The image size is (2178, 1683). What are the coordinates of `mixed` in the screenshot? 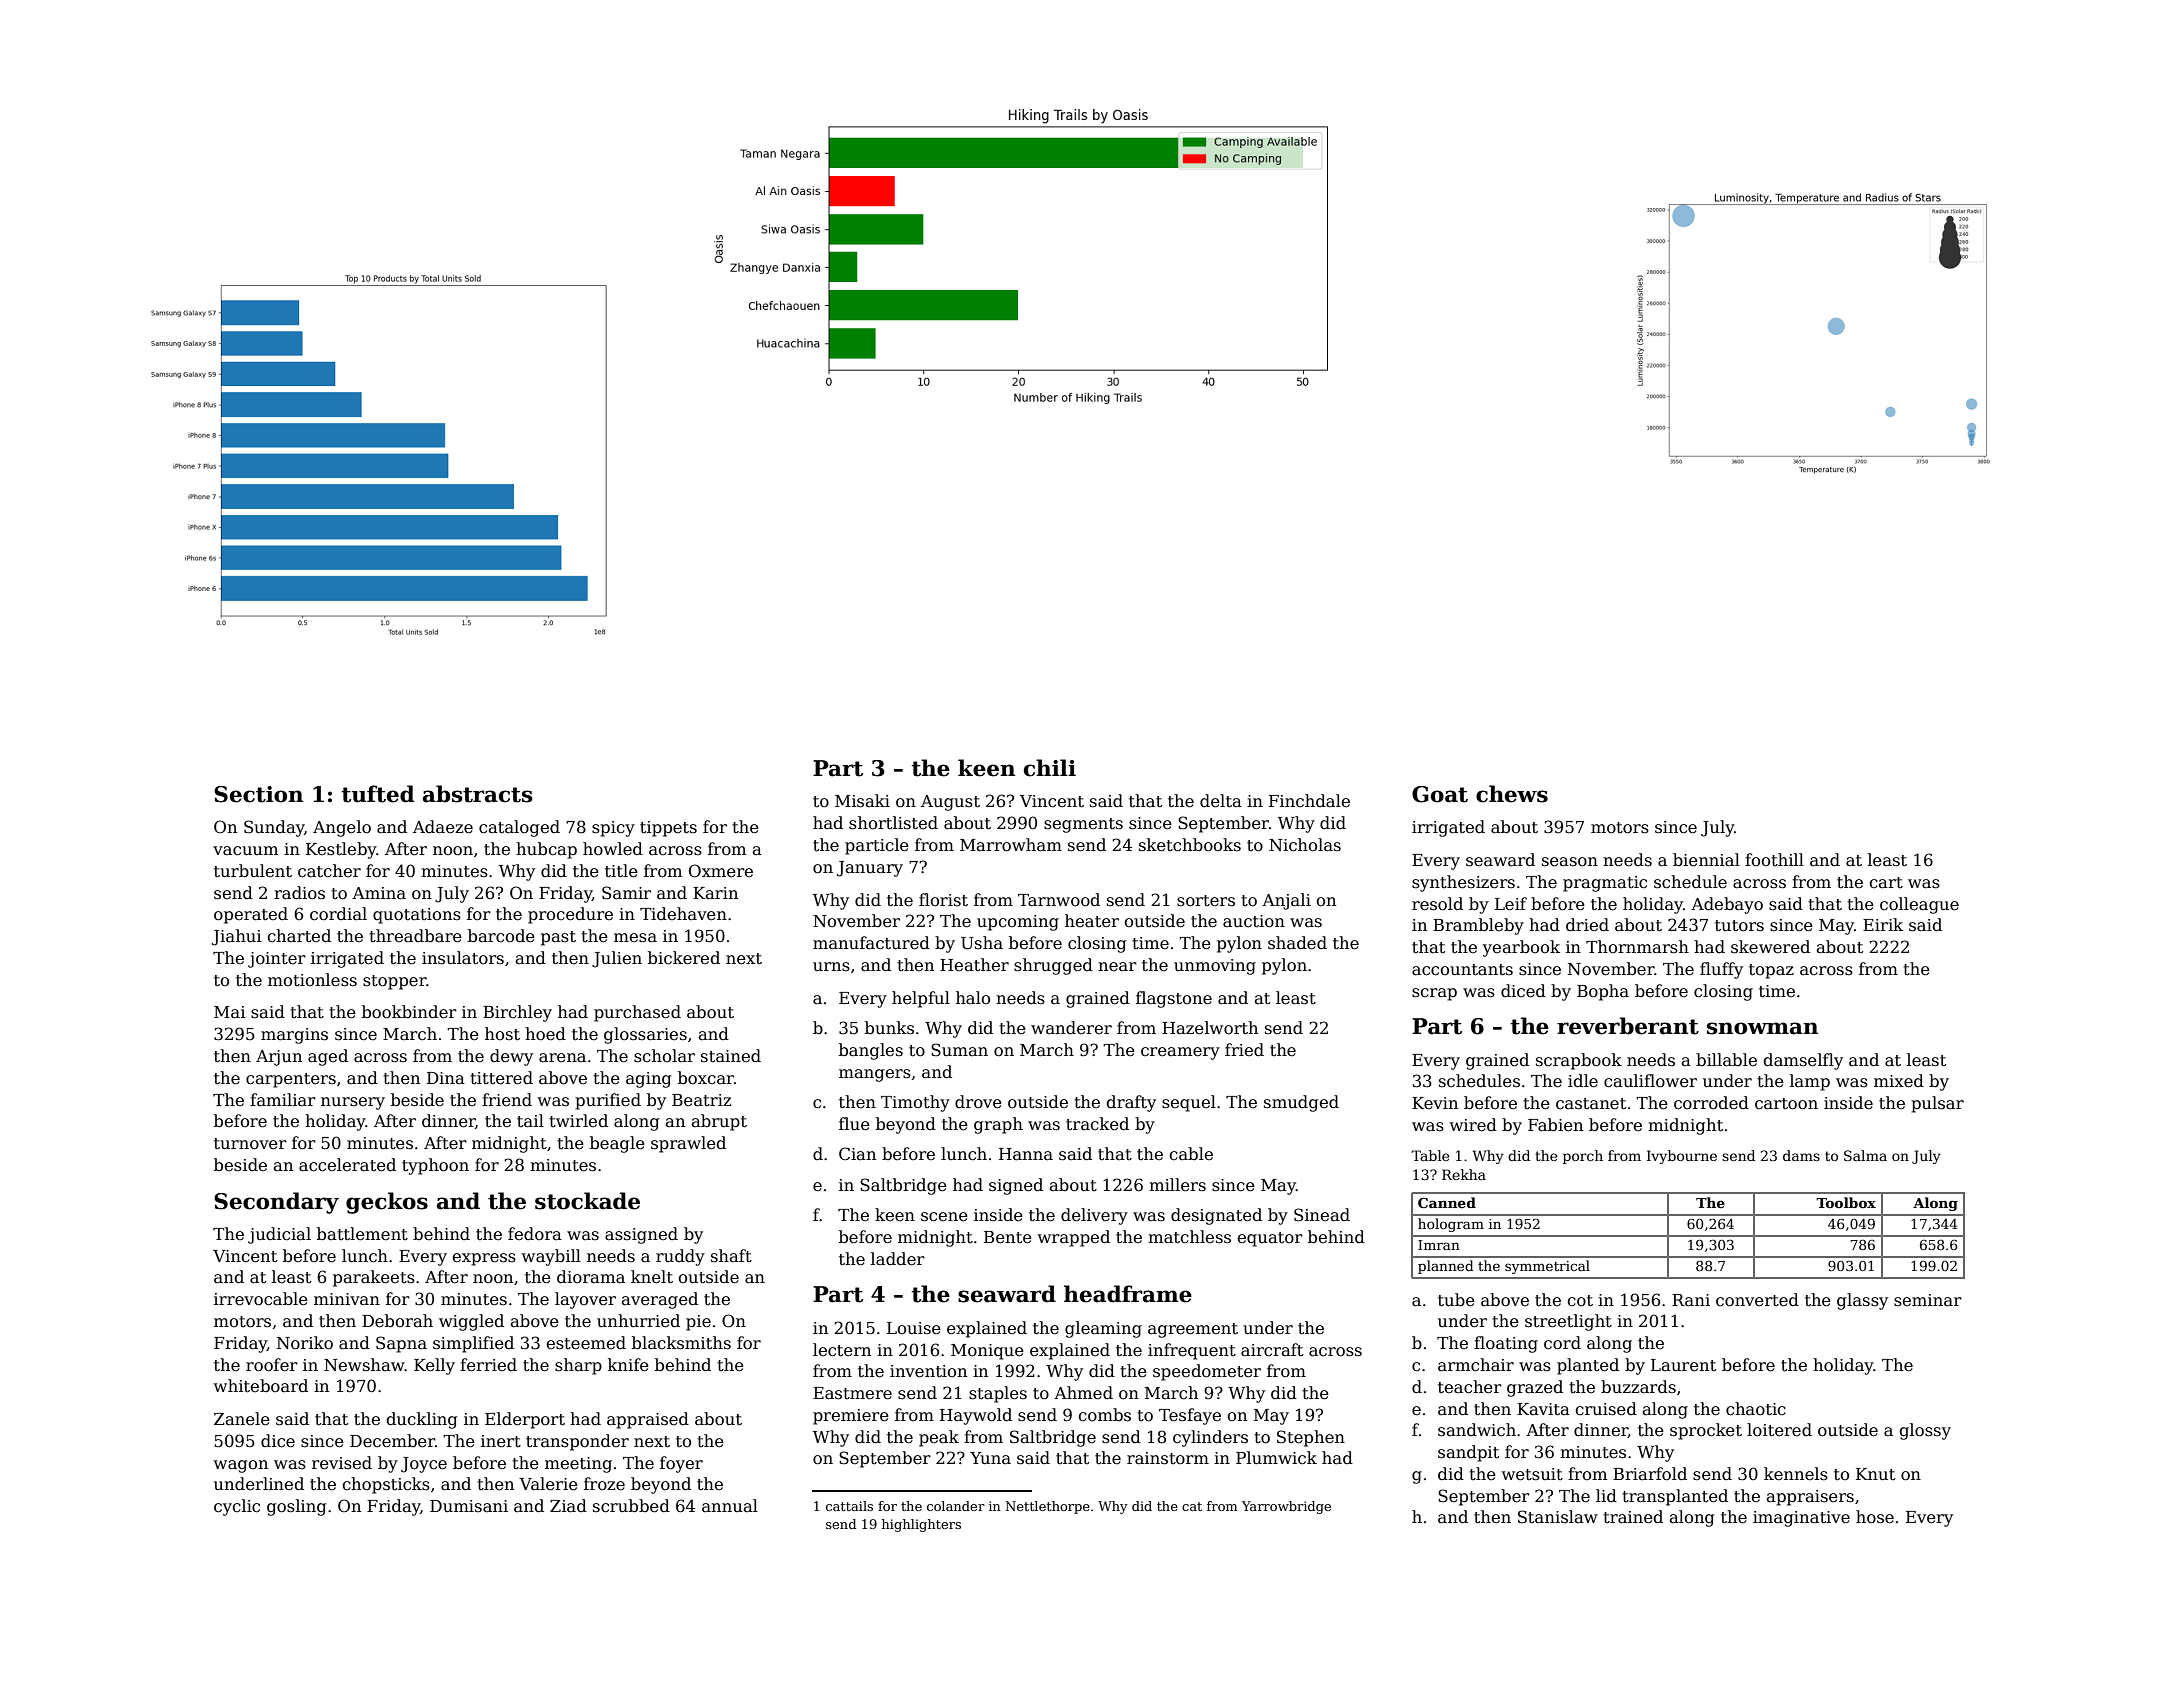 It's located at (1899, 1081).
